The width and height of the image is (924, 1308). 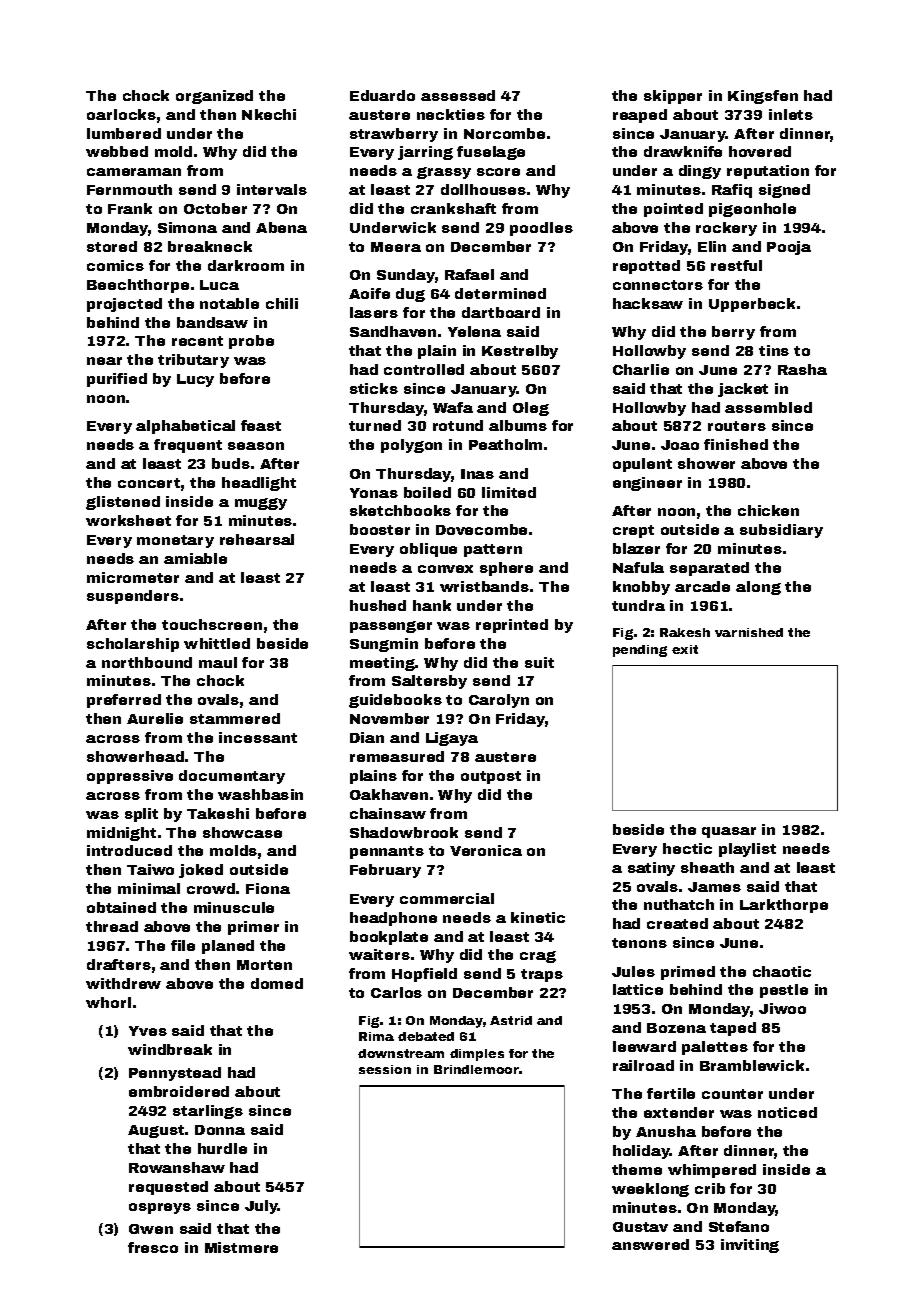 What do you see at coordinates (504, 133) in the image?
I see `Norcombe` at bounding box center [504, 133].
